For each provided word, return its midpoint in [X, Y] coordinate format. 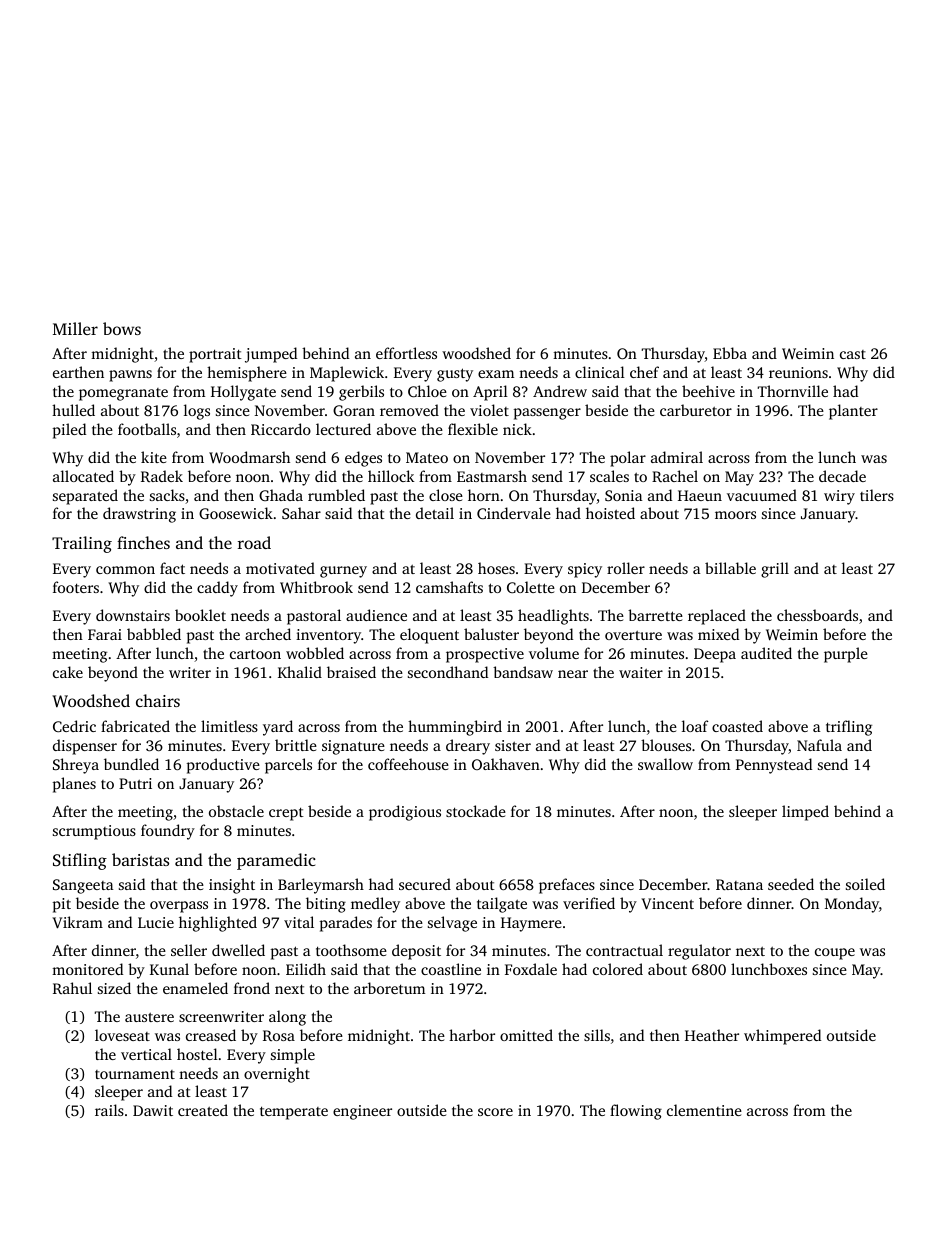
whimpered [782, 1037]
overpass [179, 907]
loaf [695, 726]
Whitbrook [316, 587]
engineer [362, 1112]
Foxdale [531, 969]
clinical [600, 372]
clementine [704, 1110]
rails [109, 1110]
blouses [666, 745]
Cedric [74, 726]
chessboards [817, 615]
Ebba [730, 353]
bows [122, 328]
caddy [217, 589]
